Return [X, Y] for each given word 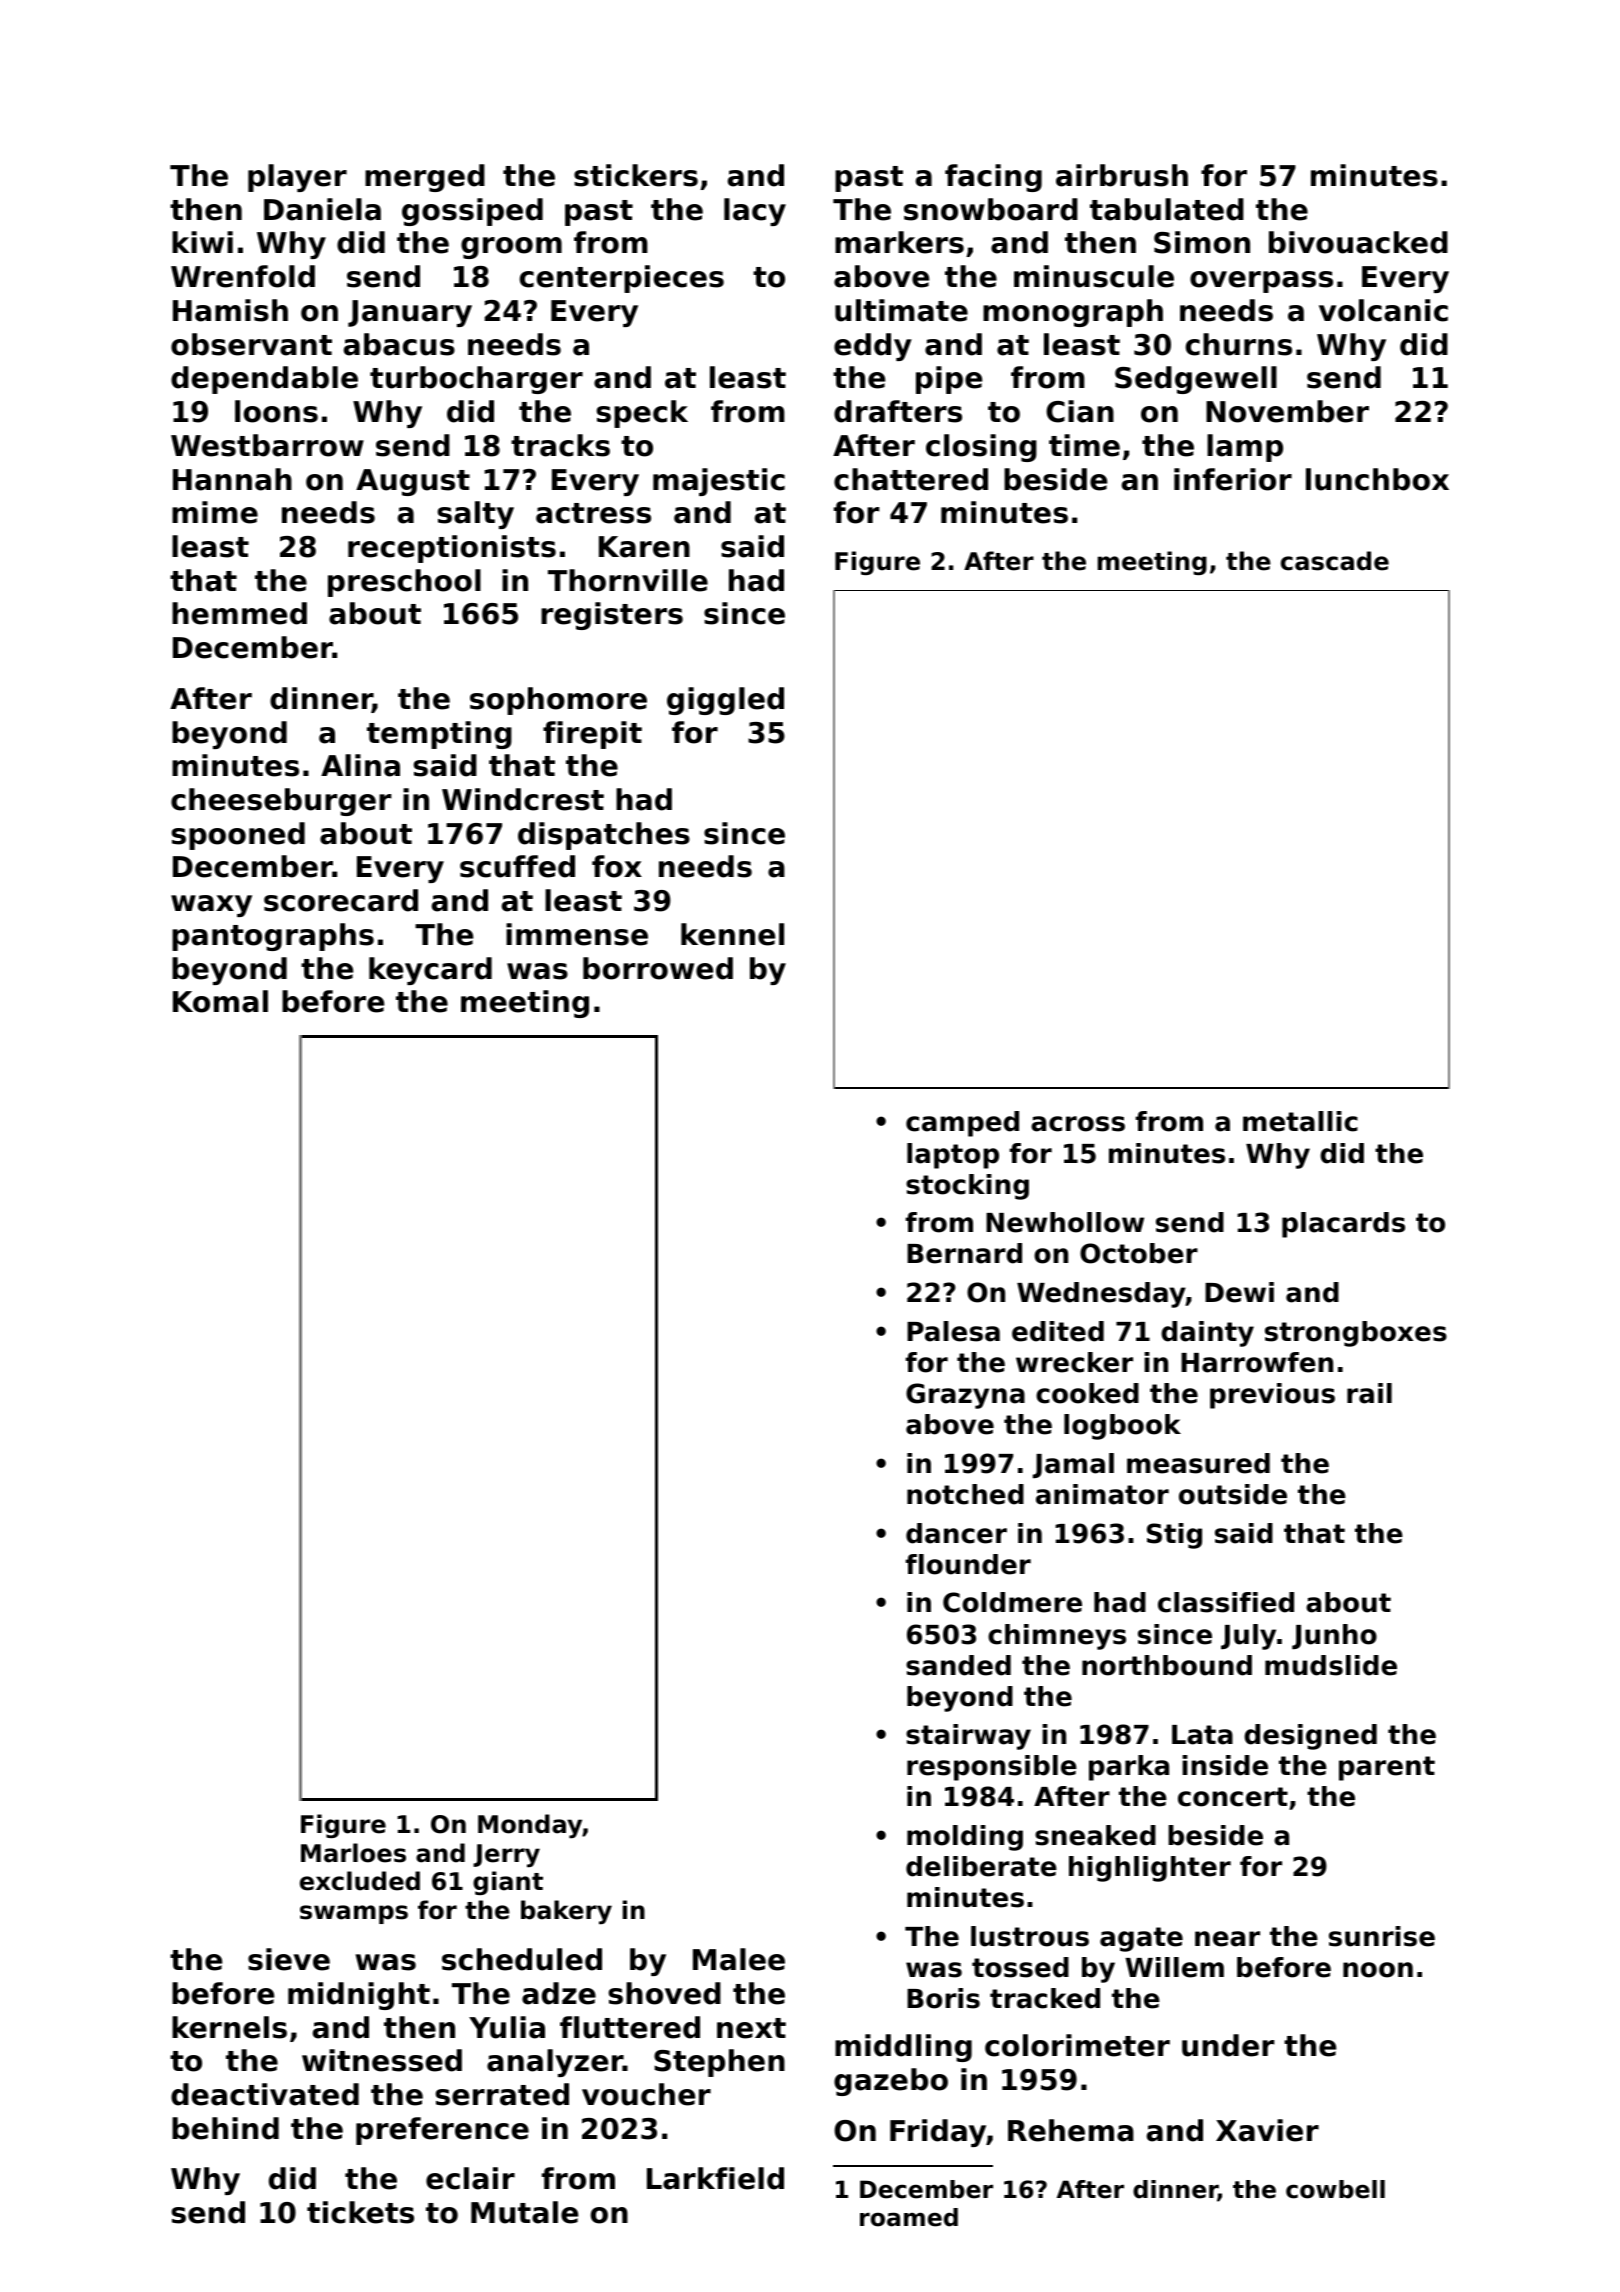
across [1078, 1124]
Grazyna [965, 1396]
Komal [220, 1001]
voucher [646, 2094]
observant [251, 344]
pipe [949, 380]
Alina [360, 765]
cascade [1335, 561]
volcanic [1383, 310]
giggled [725, 701]
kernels [229, 2027]
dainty [1207, 1334]
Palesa [953, 1331]
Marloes [353, 1853]
